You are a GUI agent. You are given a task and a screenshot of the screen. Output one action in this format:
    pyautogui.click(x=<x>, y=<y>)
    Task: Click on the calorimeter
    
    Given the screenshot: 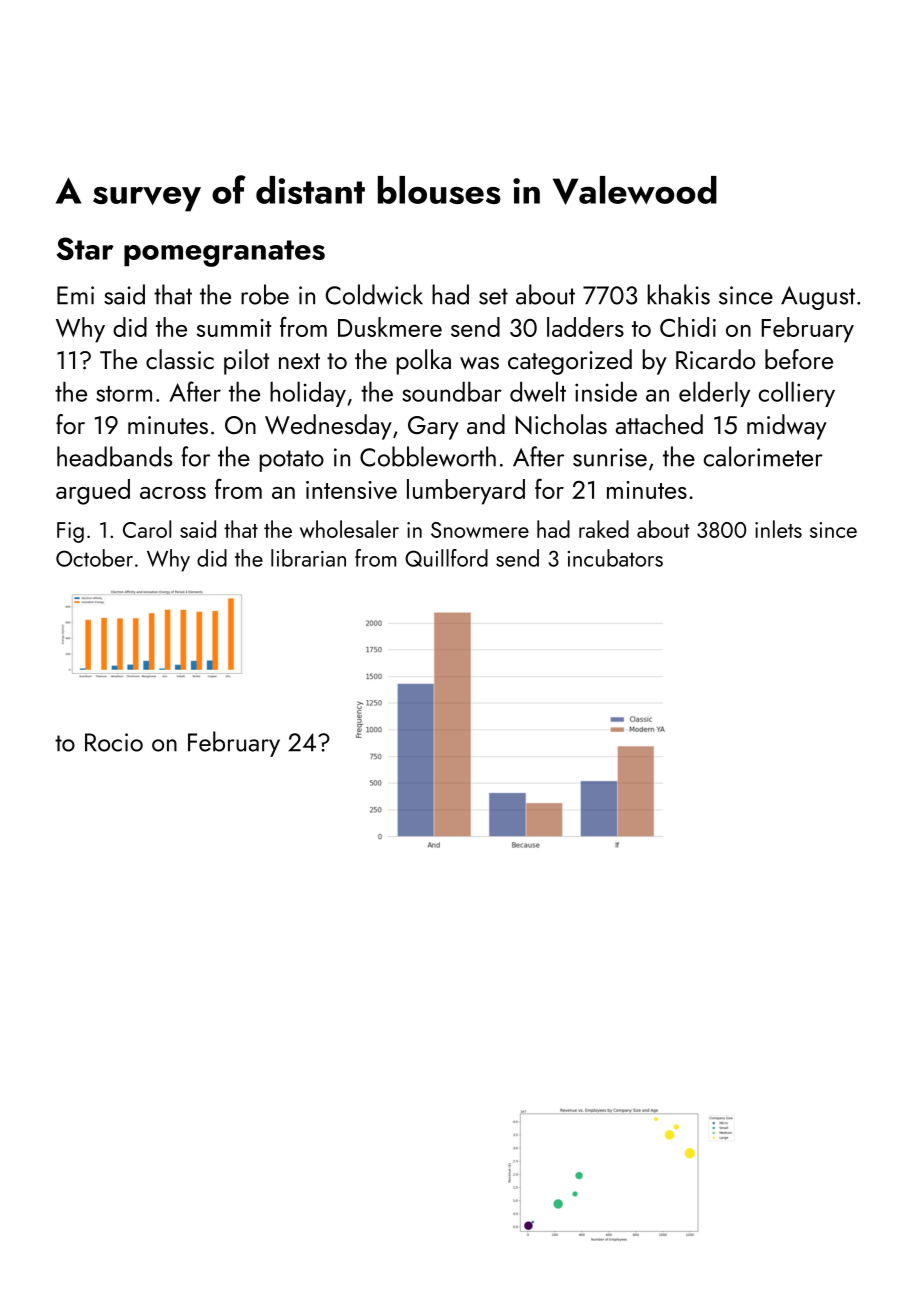 What is the action you would take?
    pyautogui.click(x=763, y=456)
